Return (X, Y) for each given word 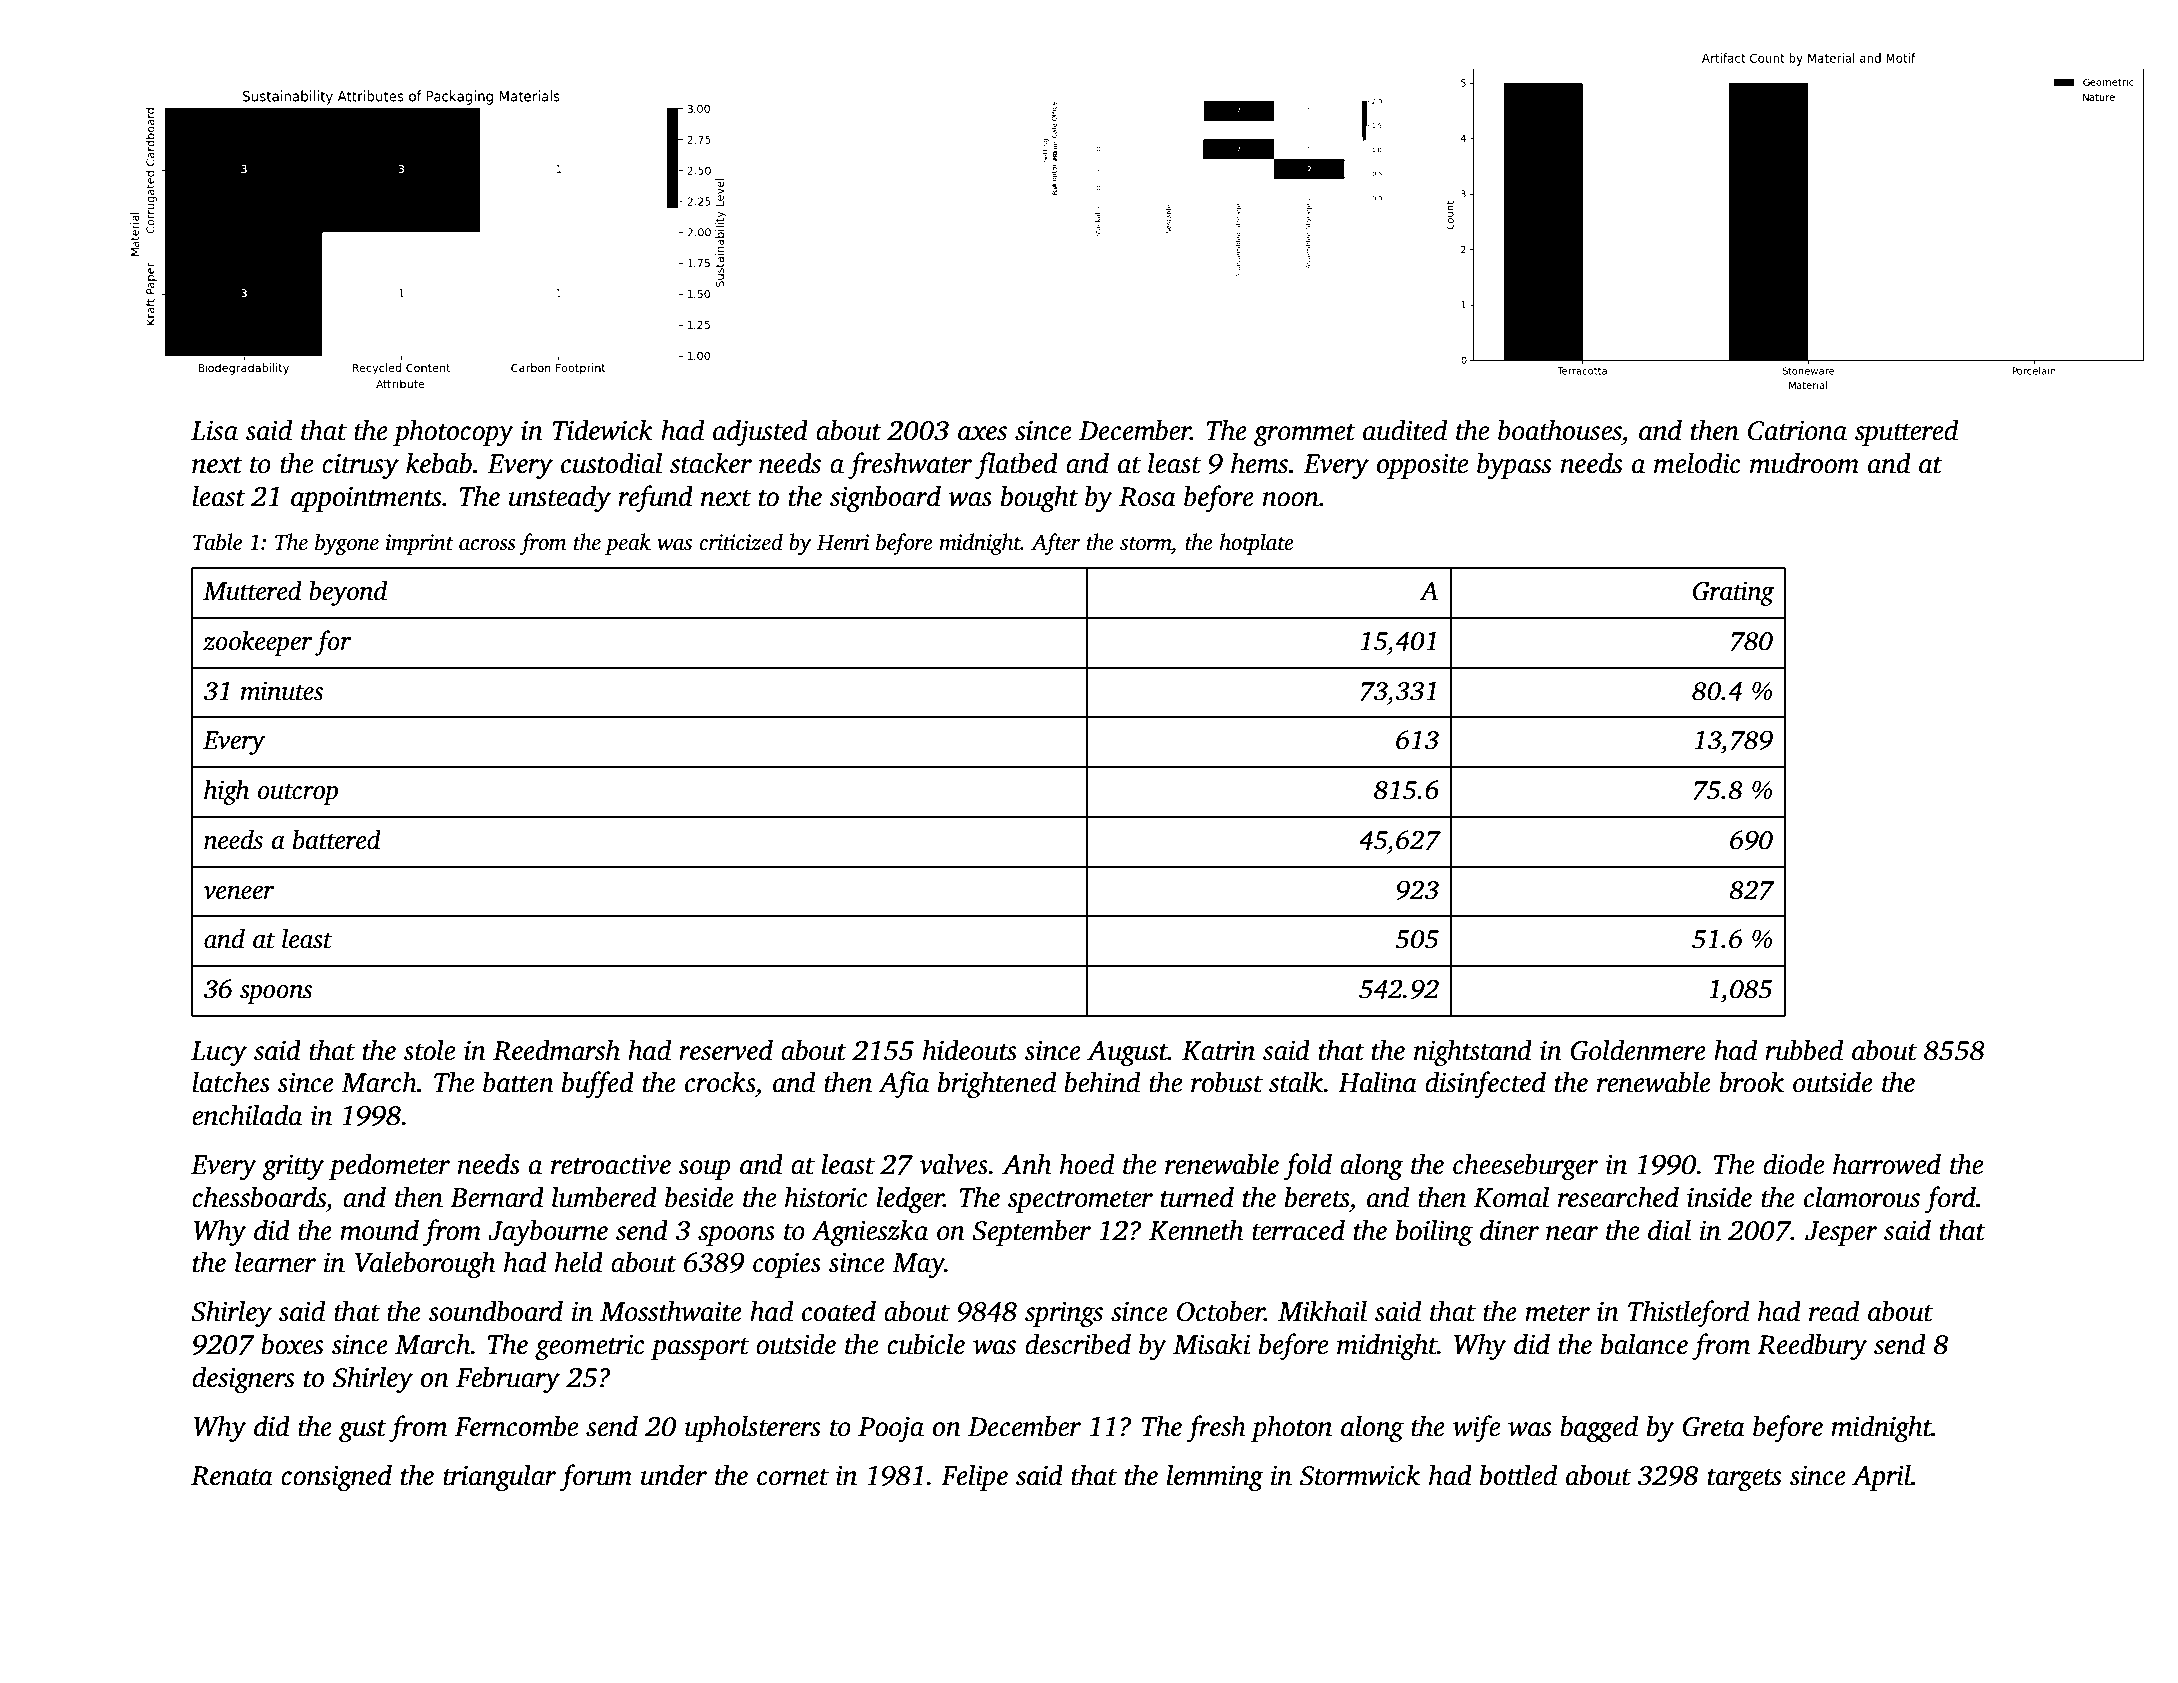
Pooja (891, 1429)
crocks (720, 1082)
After (1055, 544)
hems (1259, 463)
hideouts (970, 1050)
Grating (1733, 593)
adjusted (760, 432)
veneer (239, 893)
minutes (282, 691)
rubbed (1804, 1050)
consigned (336, 1477)
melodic (1697, 463)
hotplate (1256, 544)
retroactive (611, 1164)
